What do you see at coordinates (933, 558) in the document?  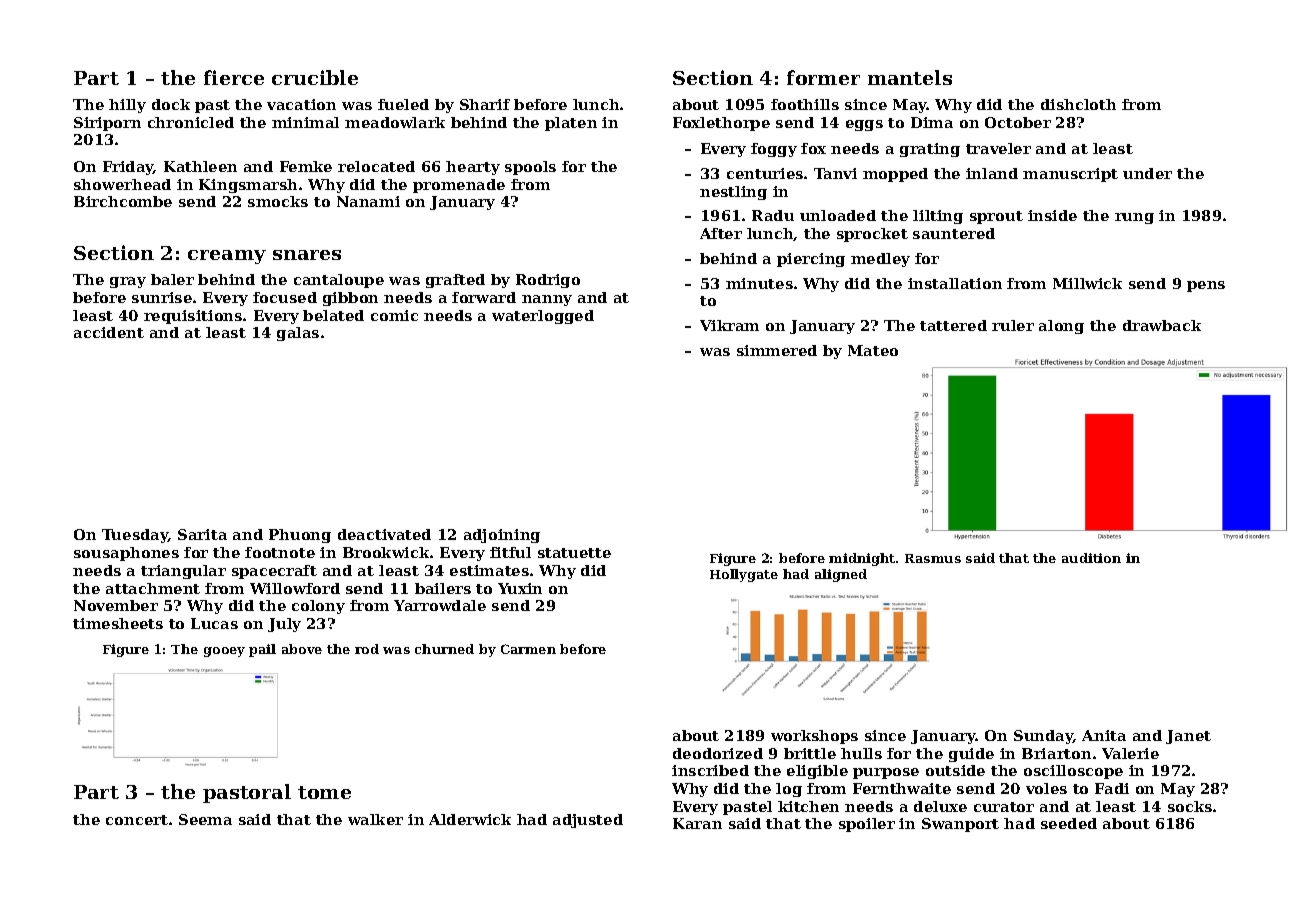 I see `Rasmus` at bounding box center [933, 558].
